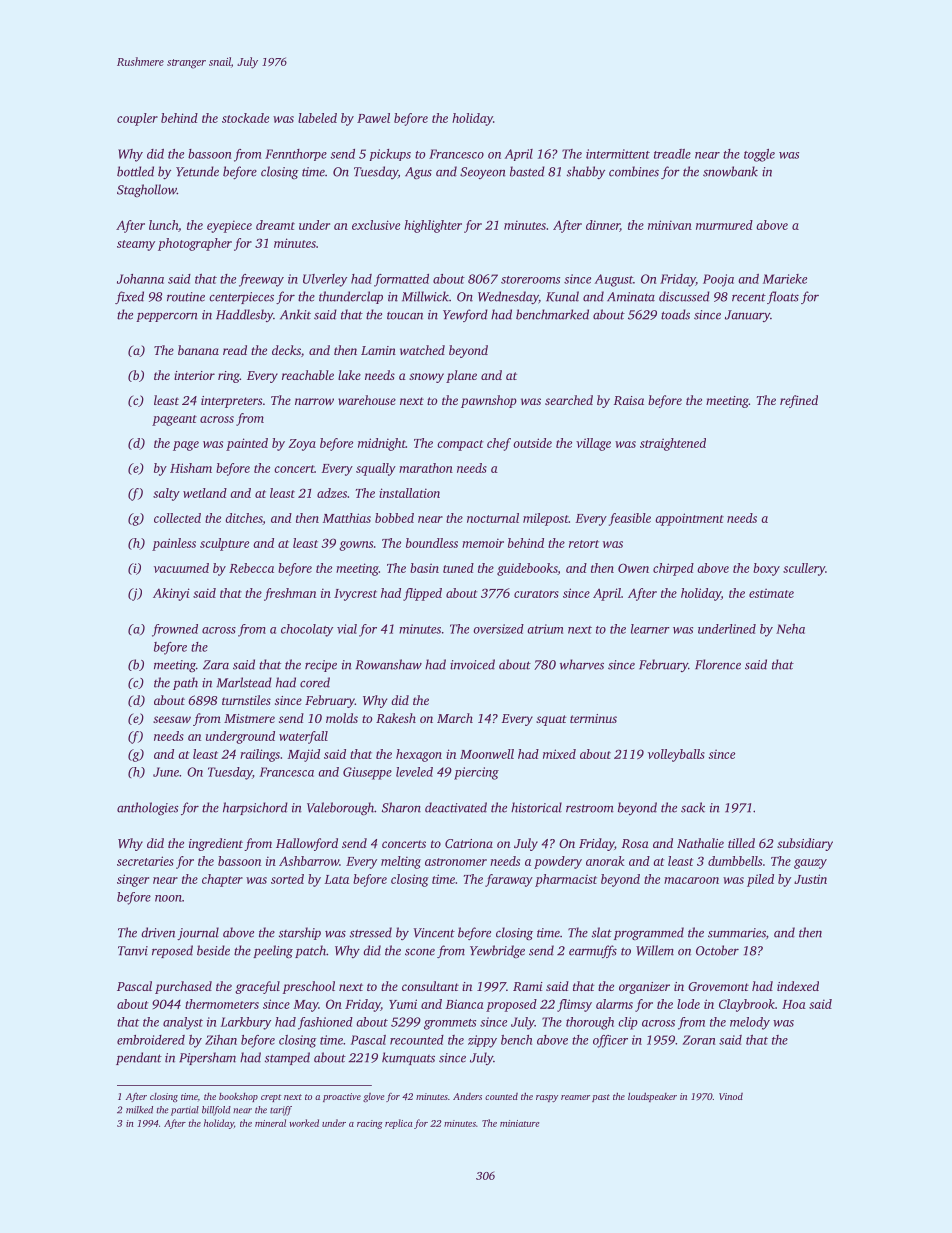 This page has height=1233, width=952. I want to click on salty, so click(166, 494).
